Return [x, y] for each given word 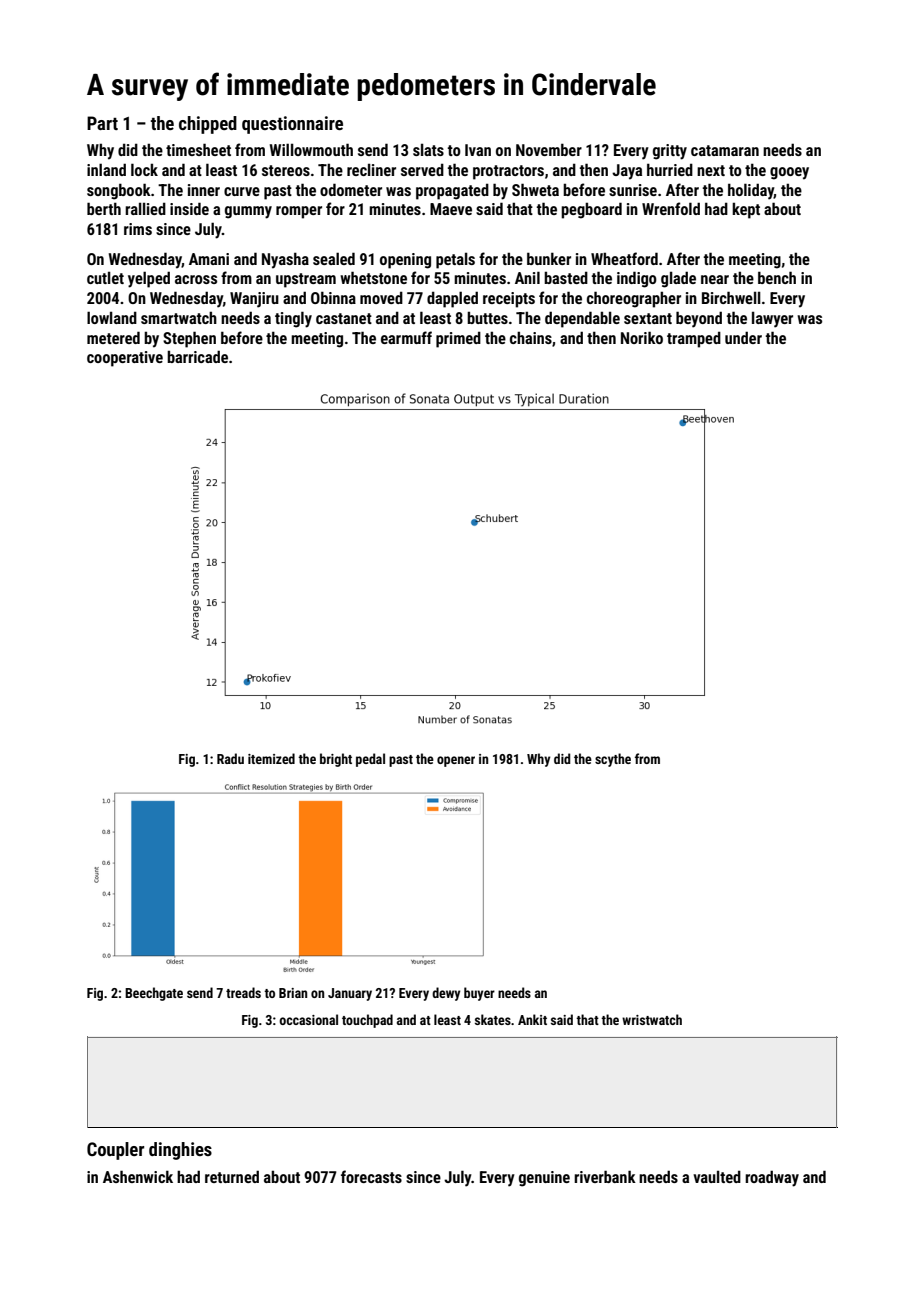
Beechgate [154, 994]
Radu [230, 758]
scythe [613, 760]
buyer [479, 994]
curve [242, 191]
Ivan [478, 150]
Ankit [532, 1019]
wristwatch [652, 1019]
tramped [694, 339]
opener [456, 761]
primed [458, 339]
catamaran [725, 150]
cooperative [125, 359]
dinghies [180, 1151]
